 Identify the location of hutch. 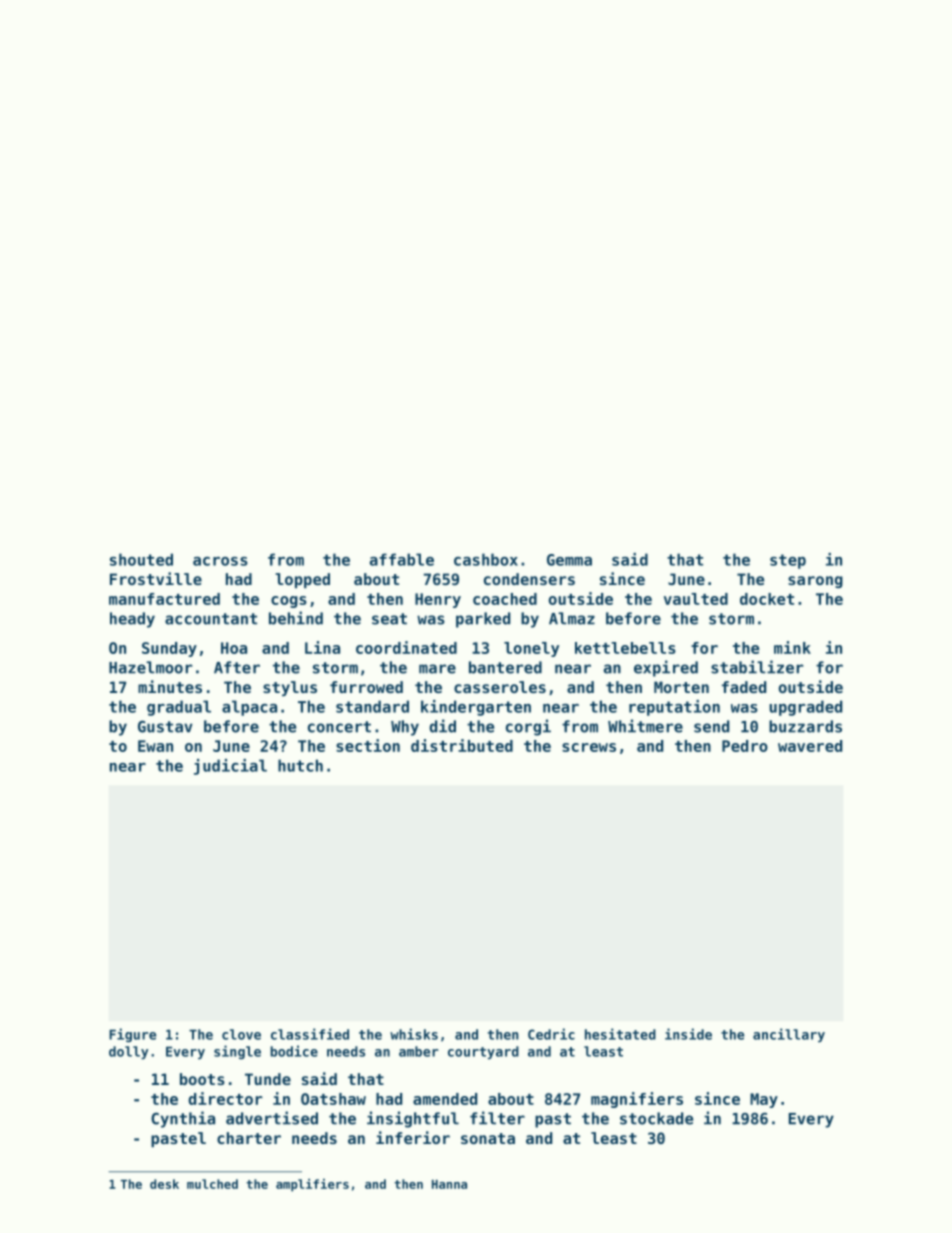
(300, 765).
